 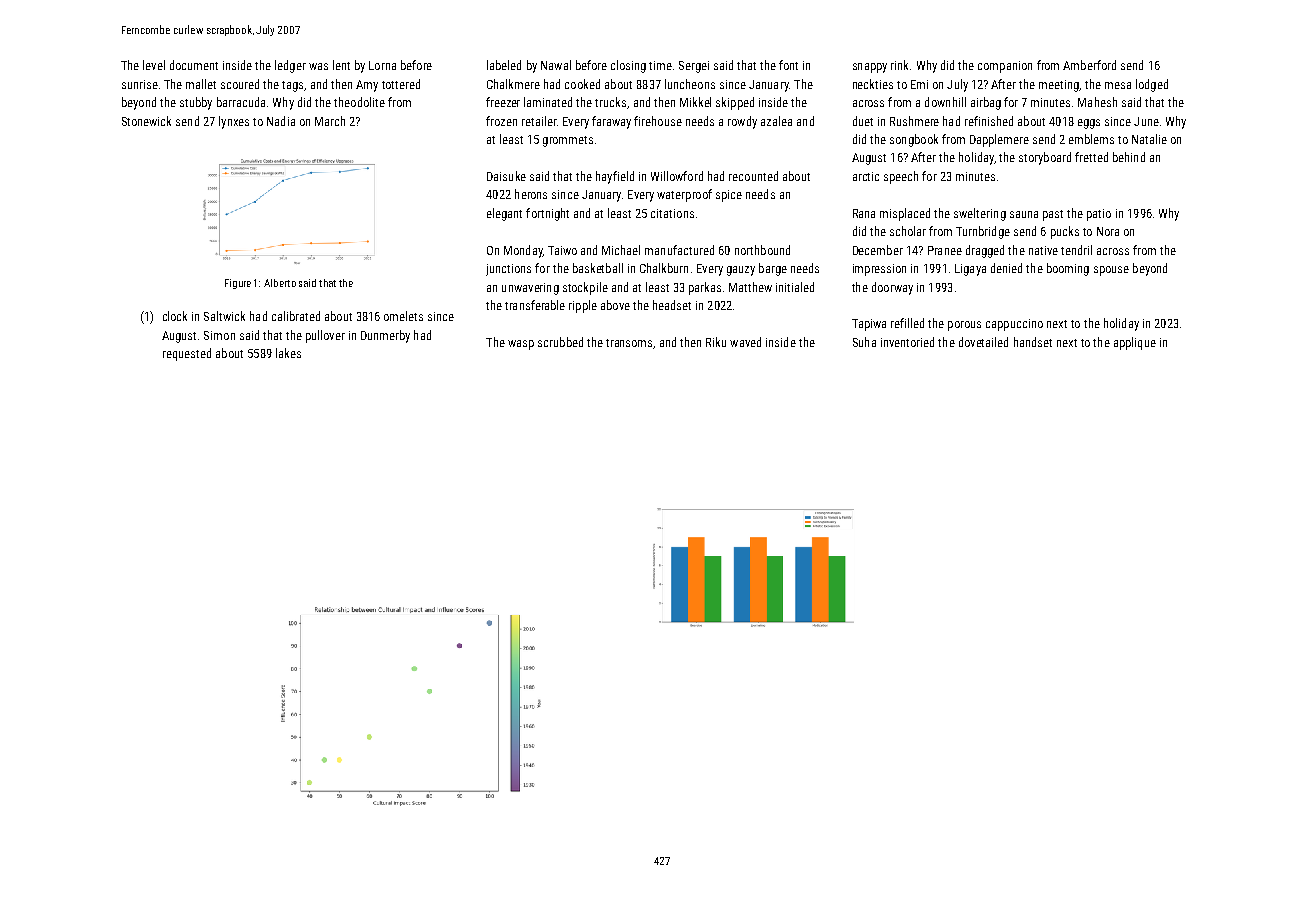 I want to click on hayfield, so click(x=615, y=177).
